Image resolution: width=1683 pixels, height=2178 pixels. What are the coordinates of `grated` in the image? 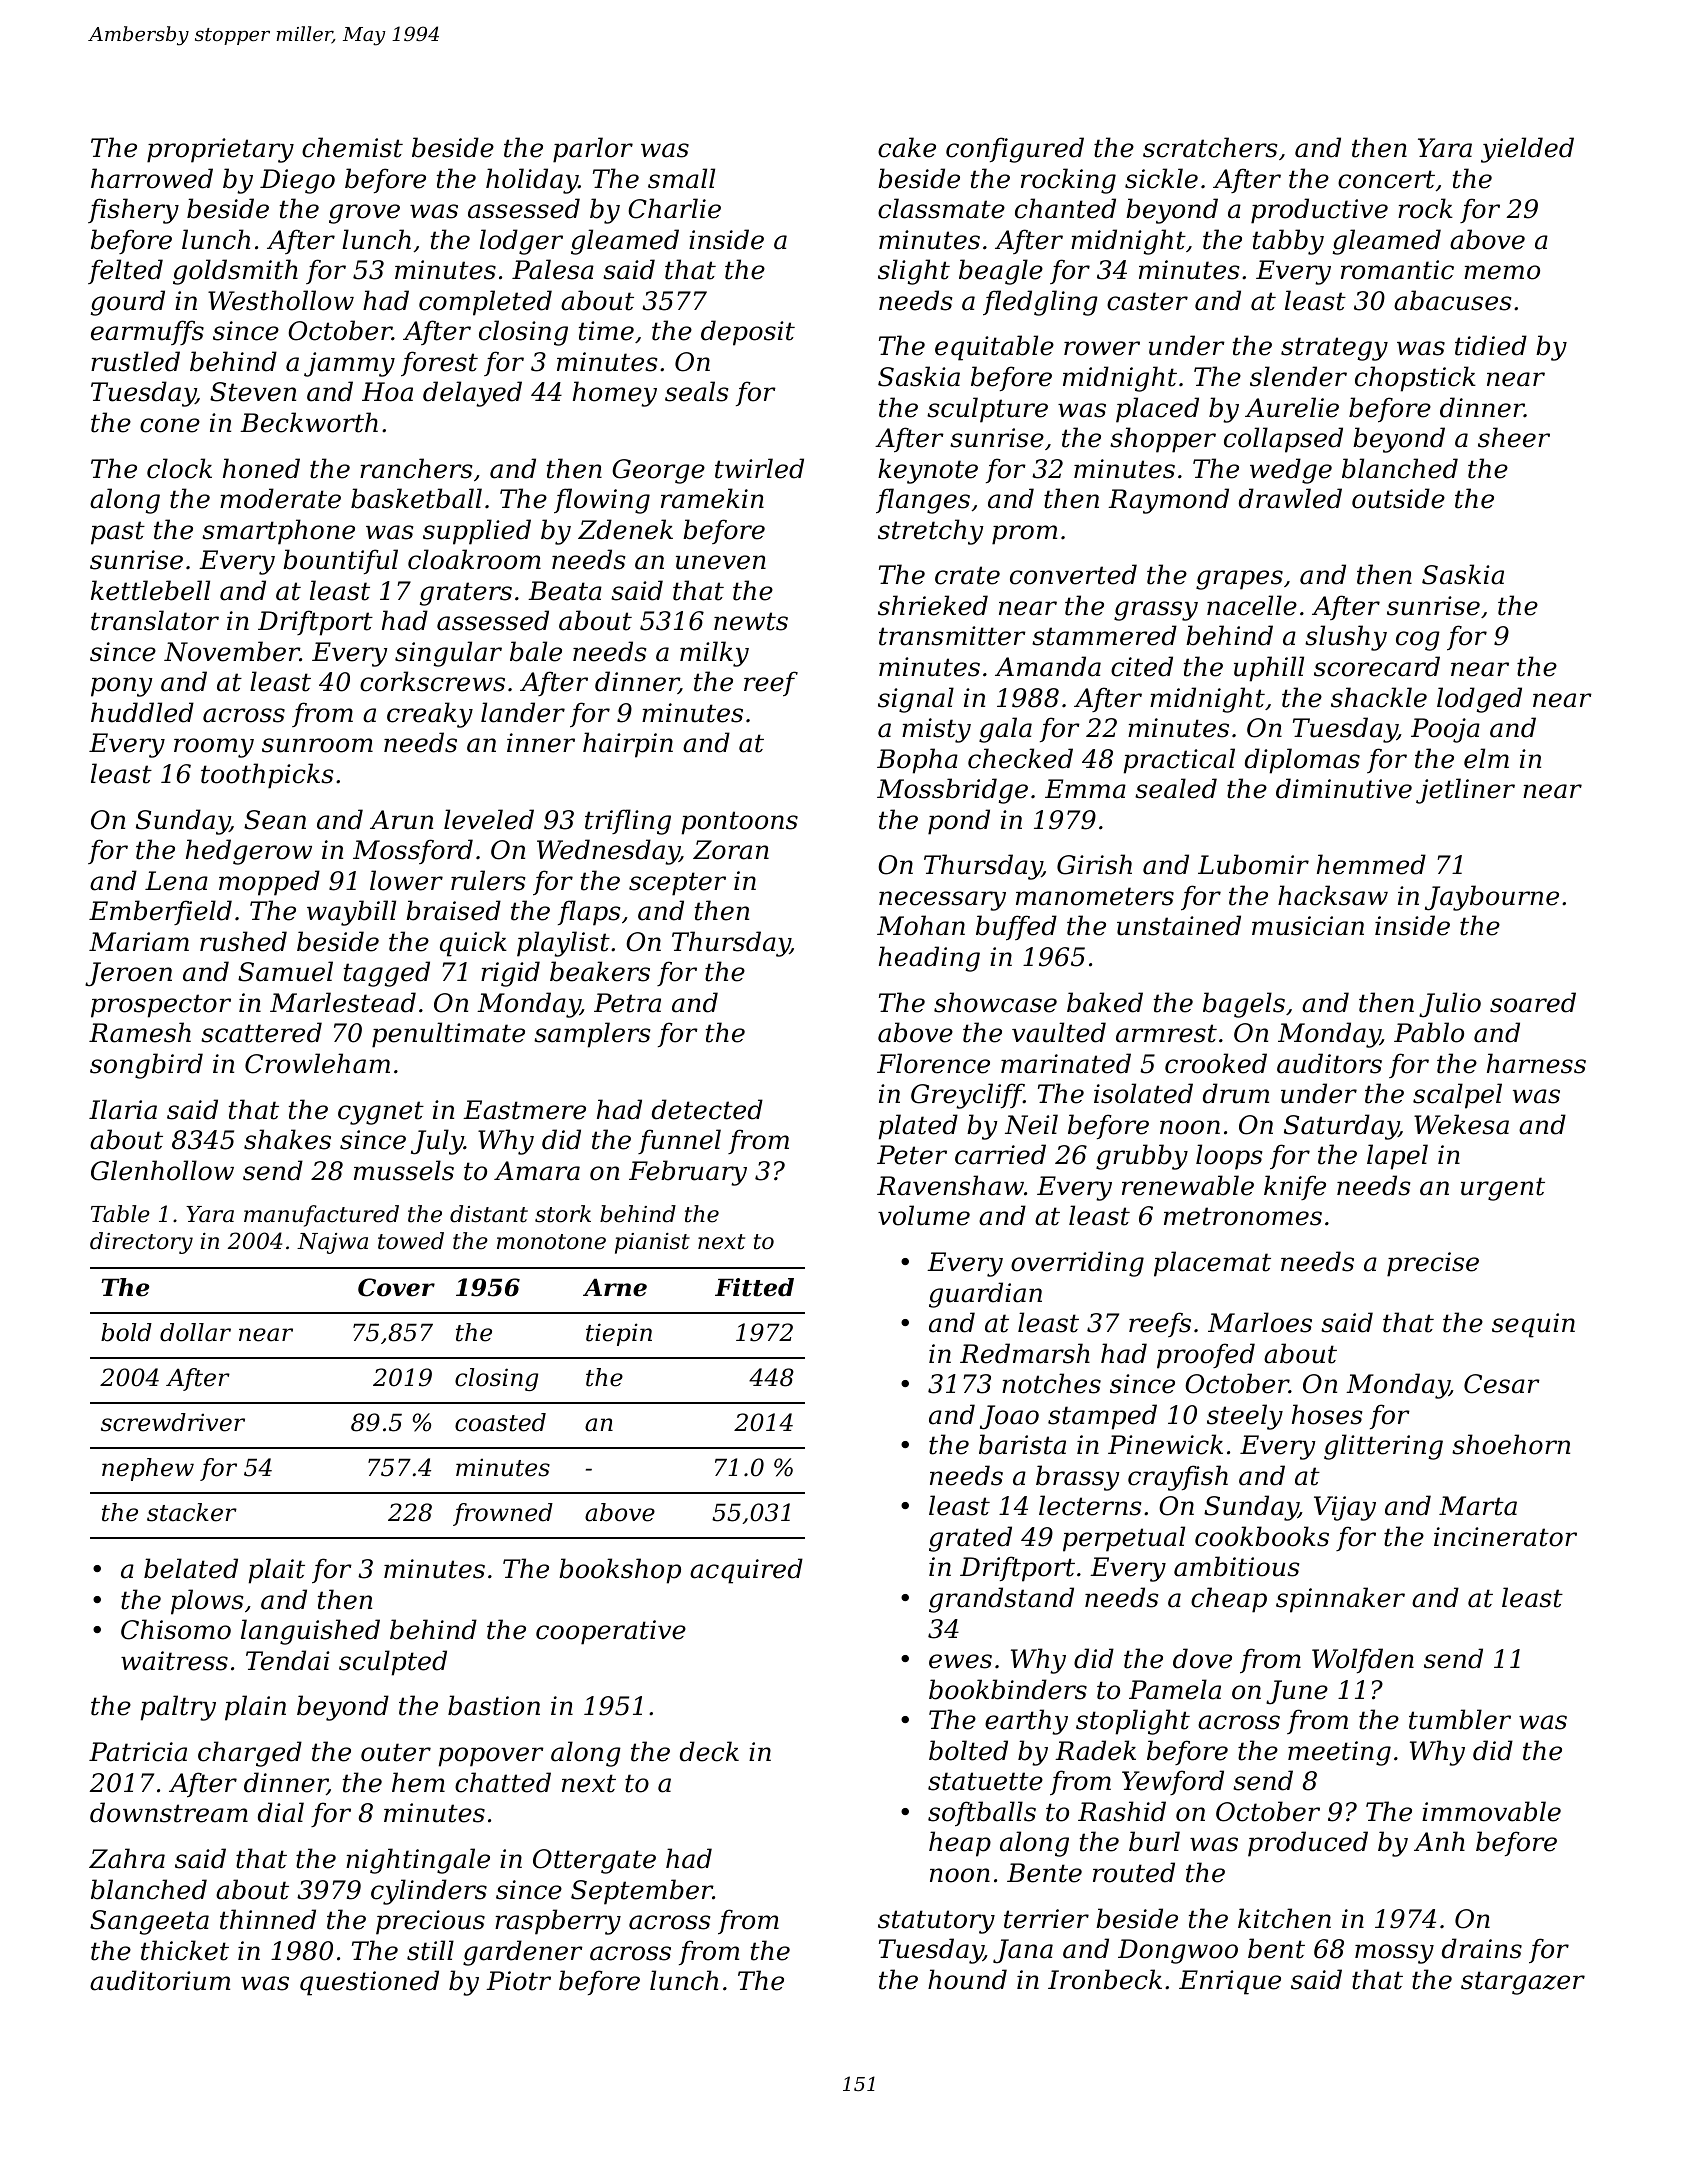 It's located at (970, 1539).
